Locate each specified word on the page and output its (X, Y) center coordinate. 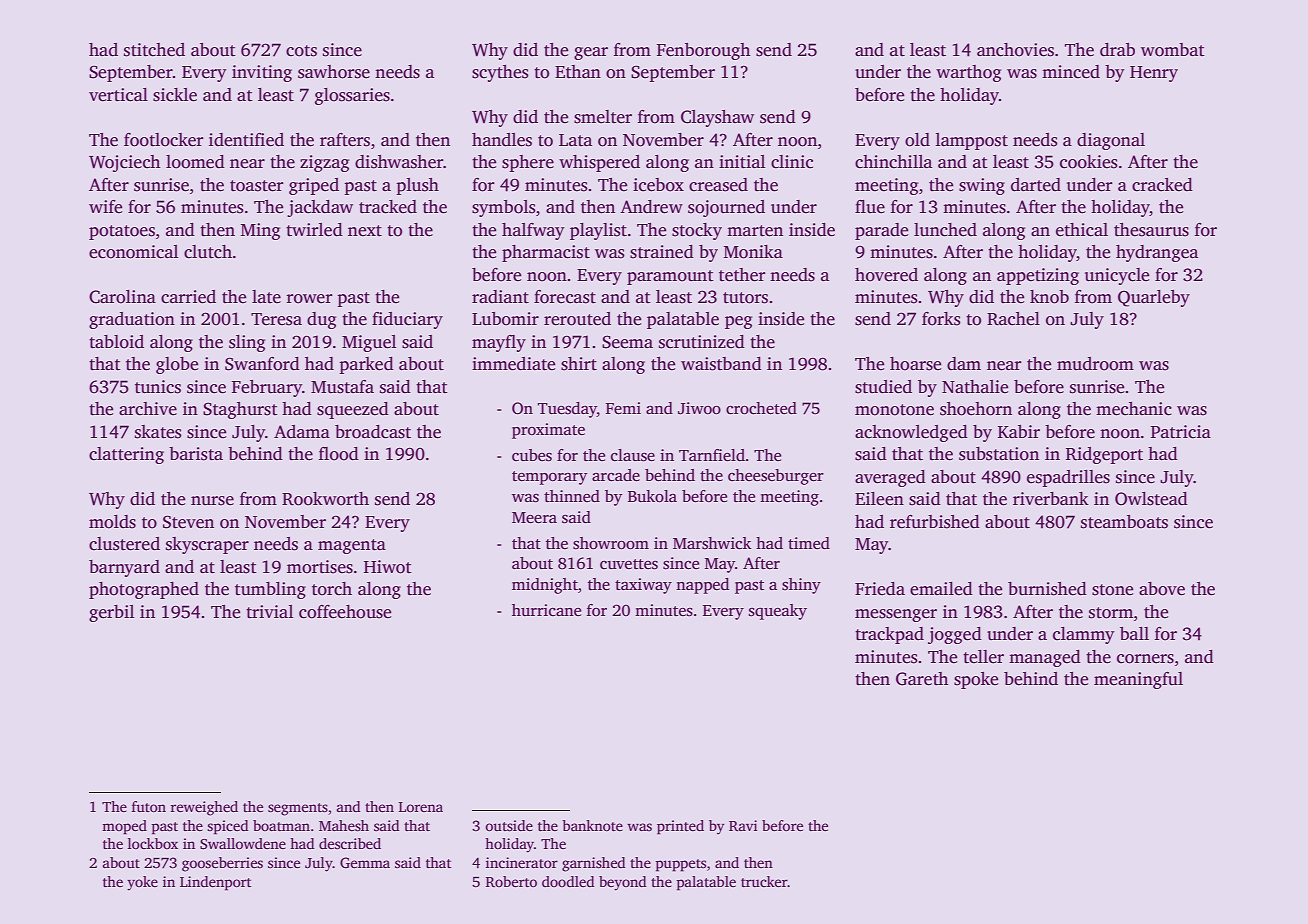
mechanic (1134, 409)
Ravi (743, 825)
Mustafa (342, 387)
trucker (764, 881)
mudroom (1095, 364)
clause (633, 455)
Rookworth (325, 499)
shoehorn (976, 409)
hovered (886, 275)
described (350, 843)
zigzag (324, 163)
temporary (549, 478)
